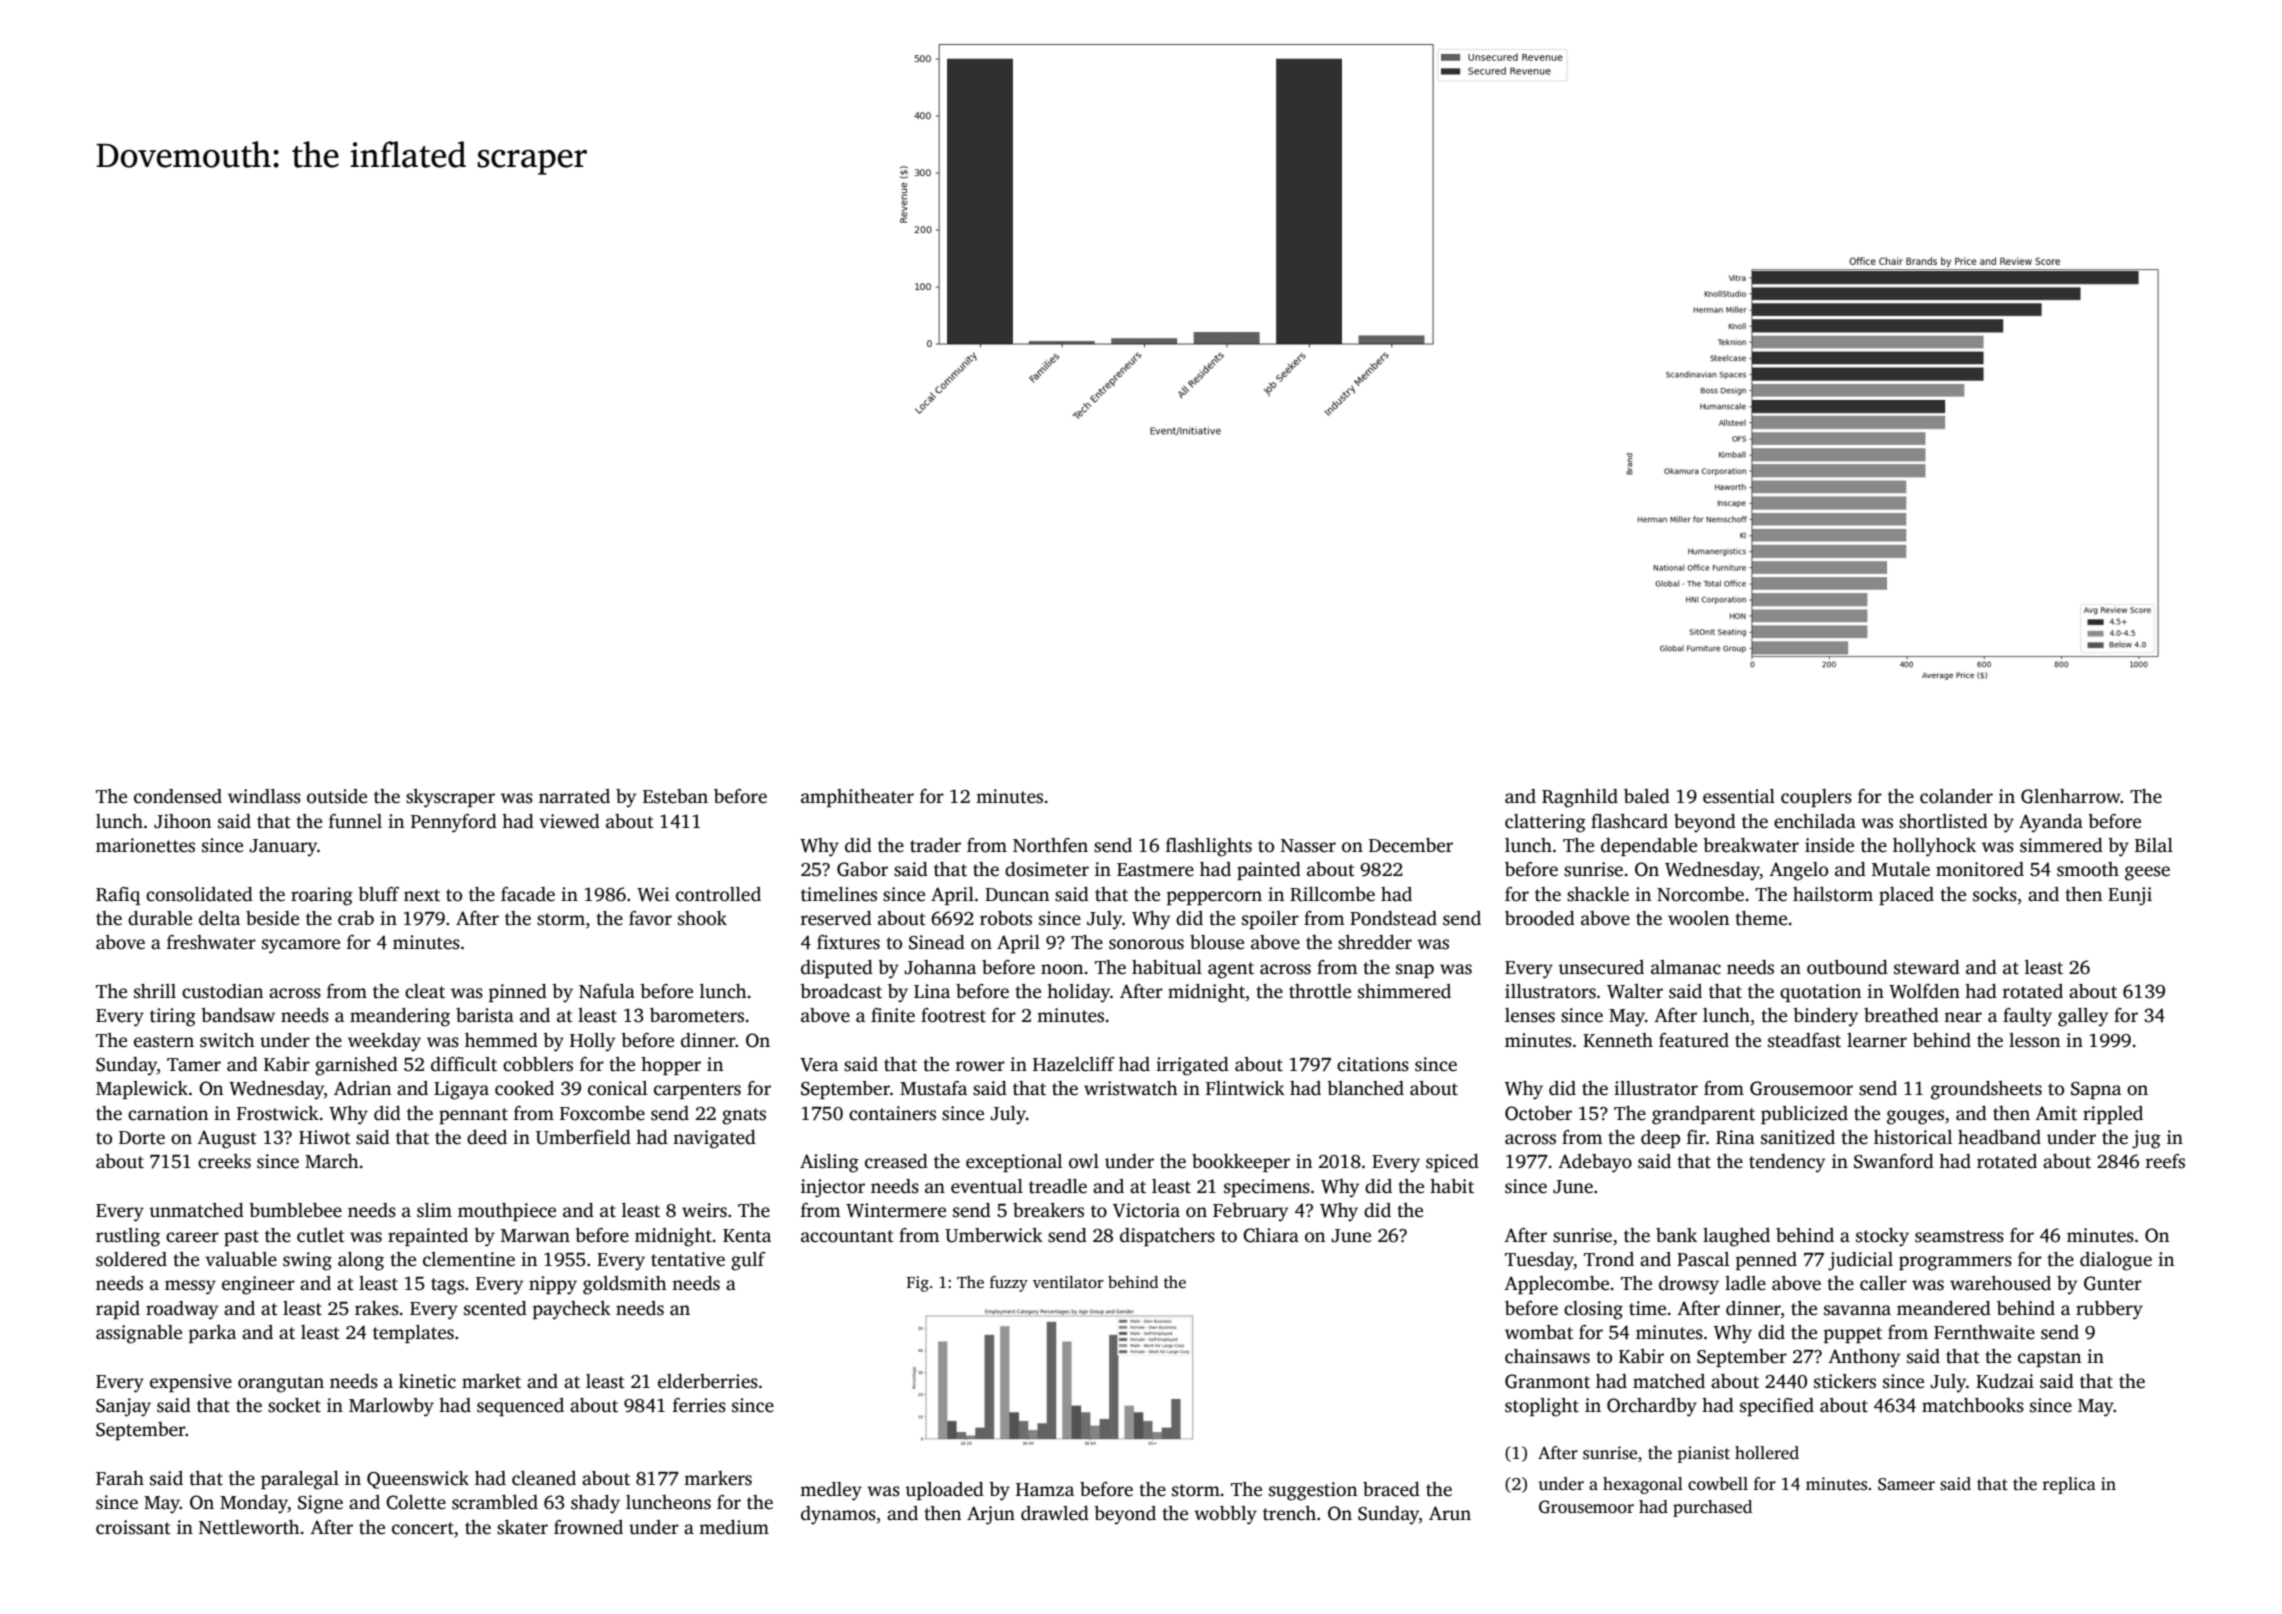 This screenshot has width=2282, height=1614. What do you see at coordinates (1825, 1017) in the screenshot?
I see `bindery` at bounding box center [1825, 1017].
